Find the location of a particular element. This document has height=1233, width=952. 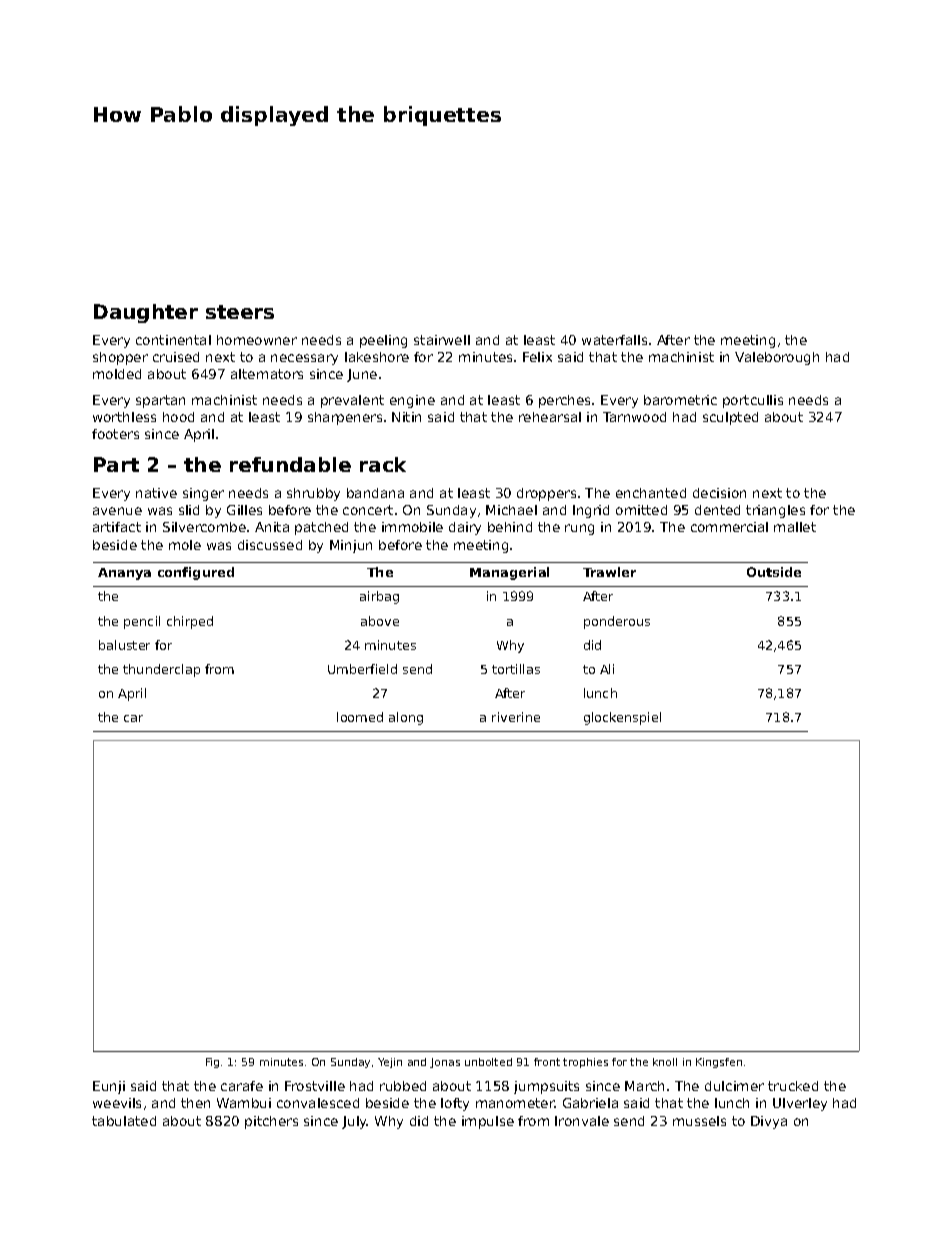

engine is located at coordinates (412, 401).
